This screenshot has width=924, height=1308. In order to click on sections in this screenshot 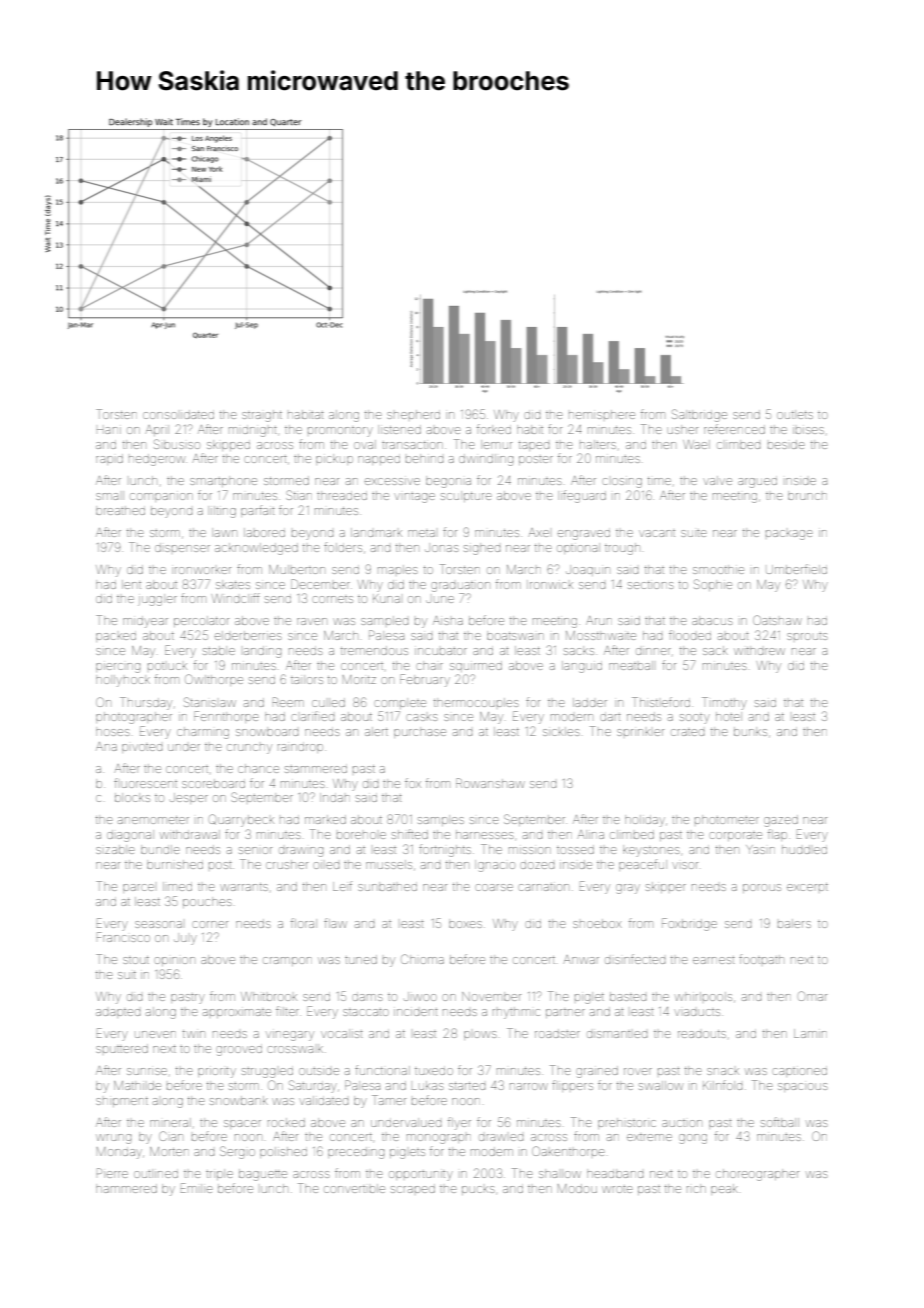, I will do `click(651, 585)`.
